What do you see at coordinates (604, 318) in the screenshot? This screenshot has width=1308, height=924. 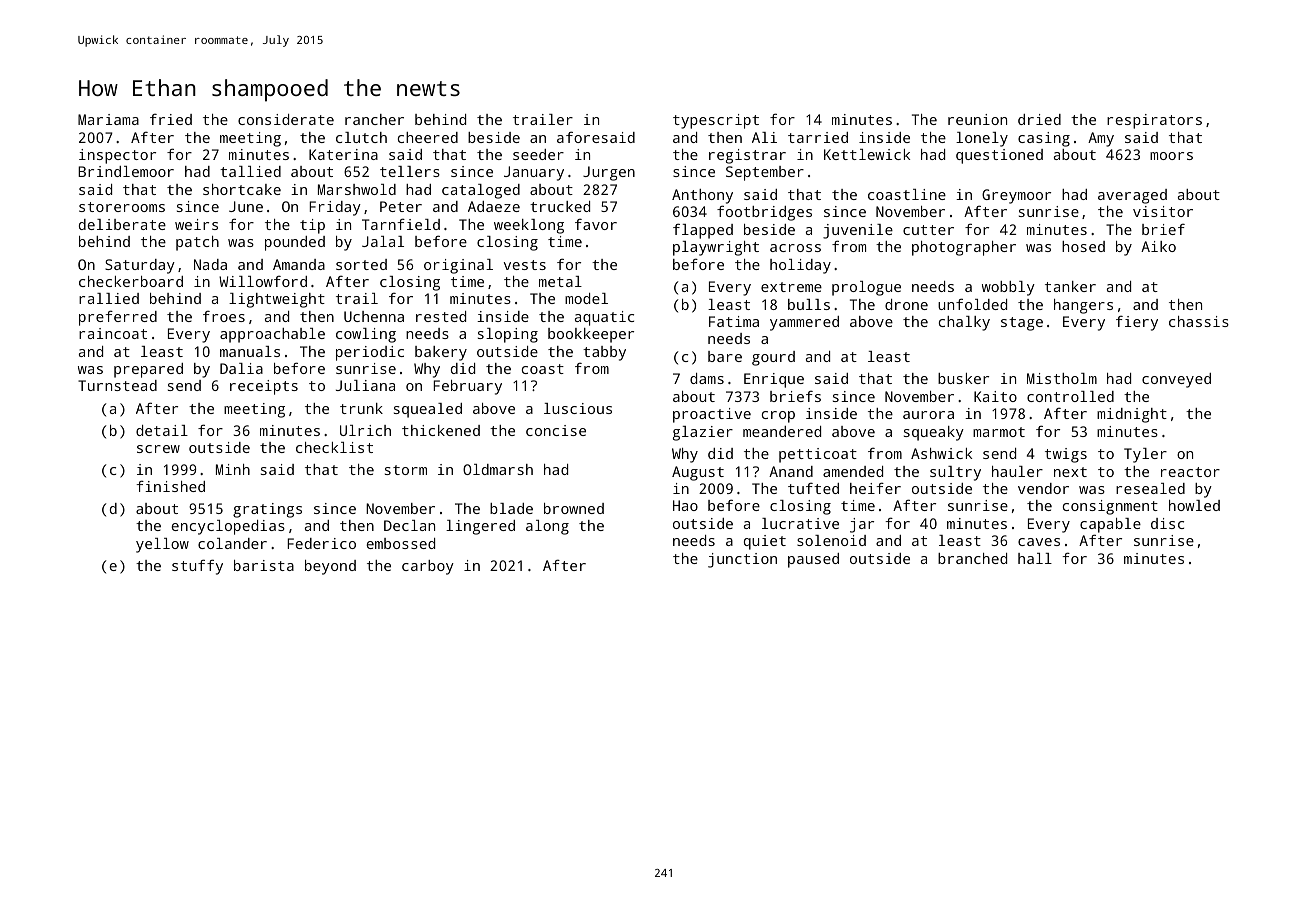 I see `aquatic` at bounding box center [604, 318].
